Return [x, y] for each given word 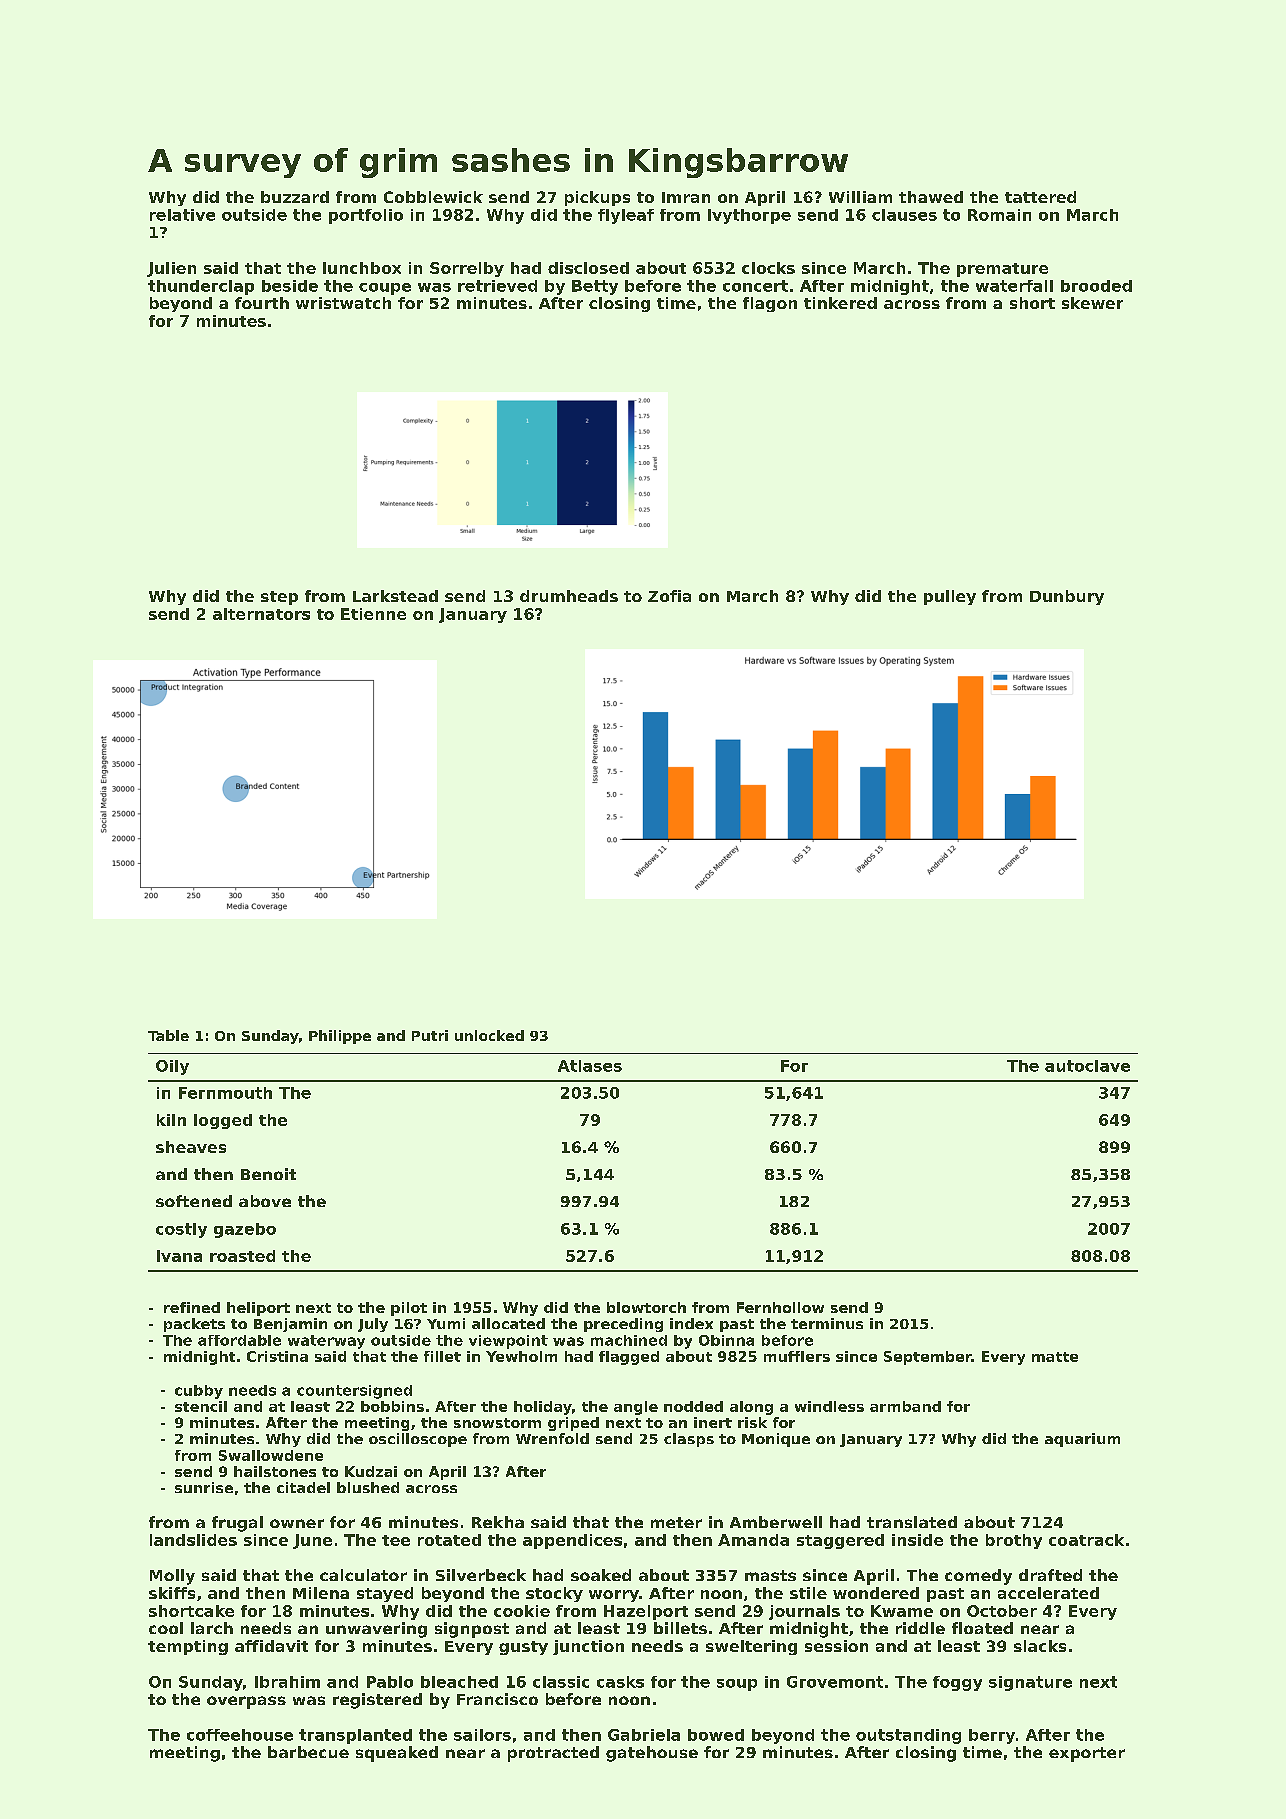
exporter [1087, 1754]
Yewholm [521, 1356]
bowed [716, 1735]
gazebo [245, 1230]
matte [1055, 1357]
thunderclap [201, 287]
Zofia [669, 596]
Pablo [390, 1682]
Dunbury [1067, 597]
